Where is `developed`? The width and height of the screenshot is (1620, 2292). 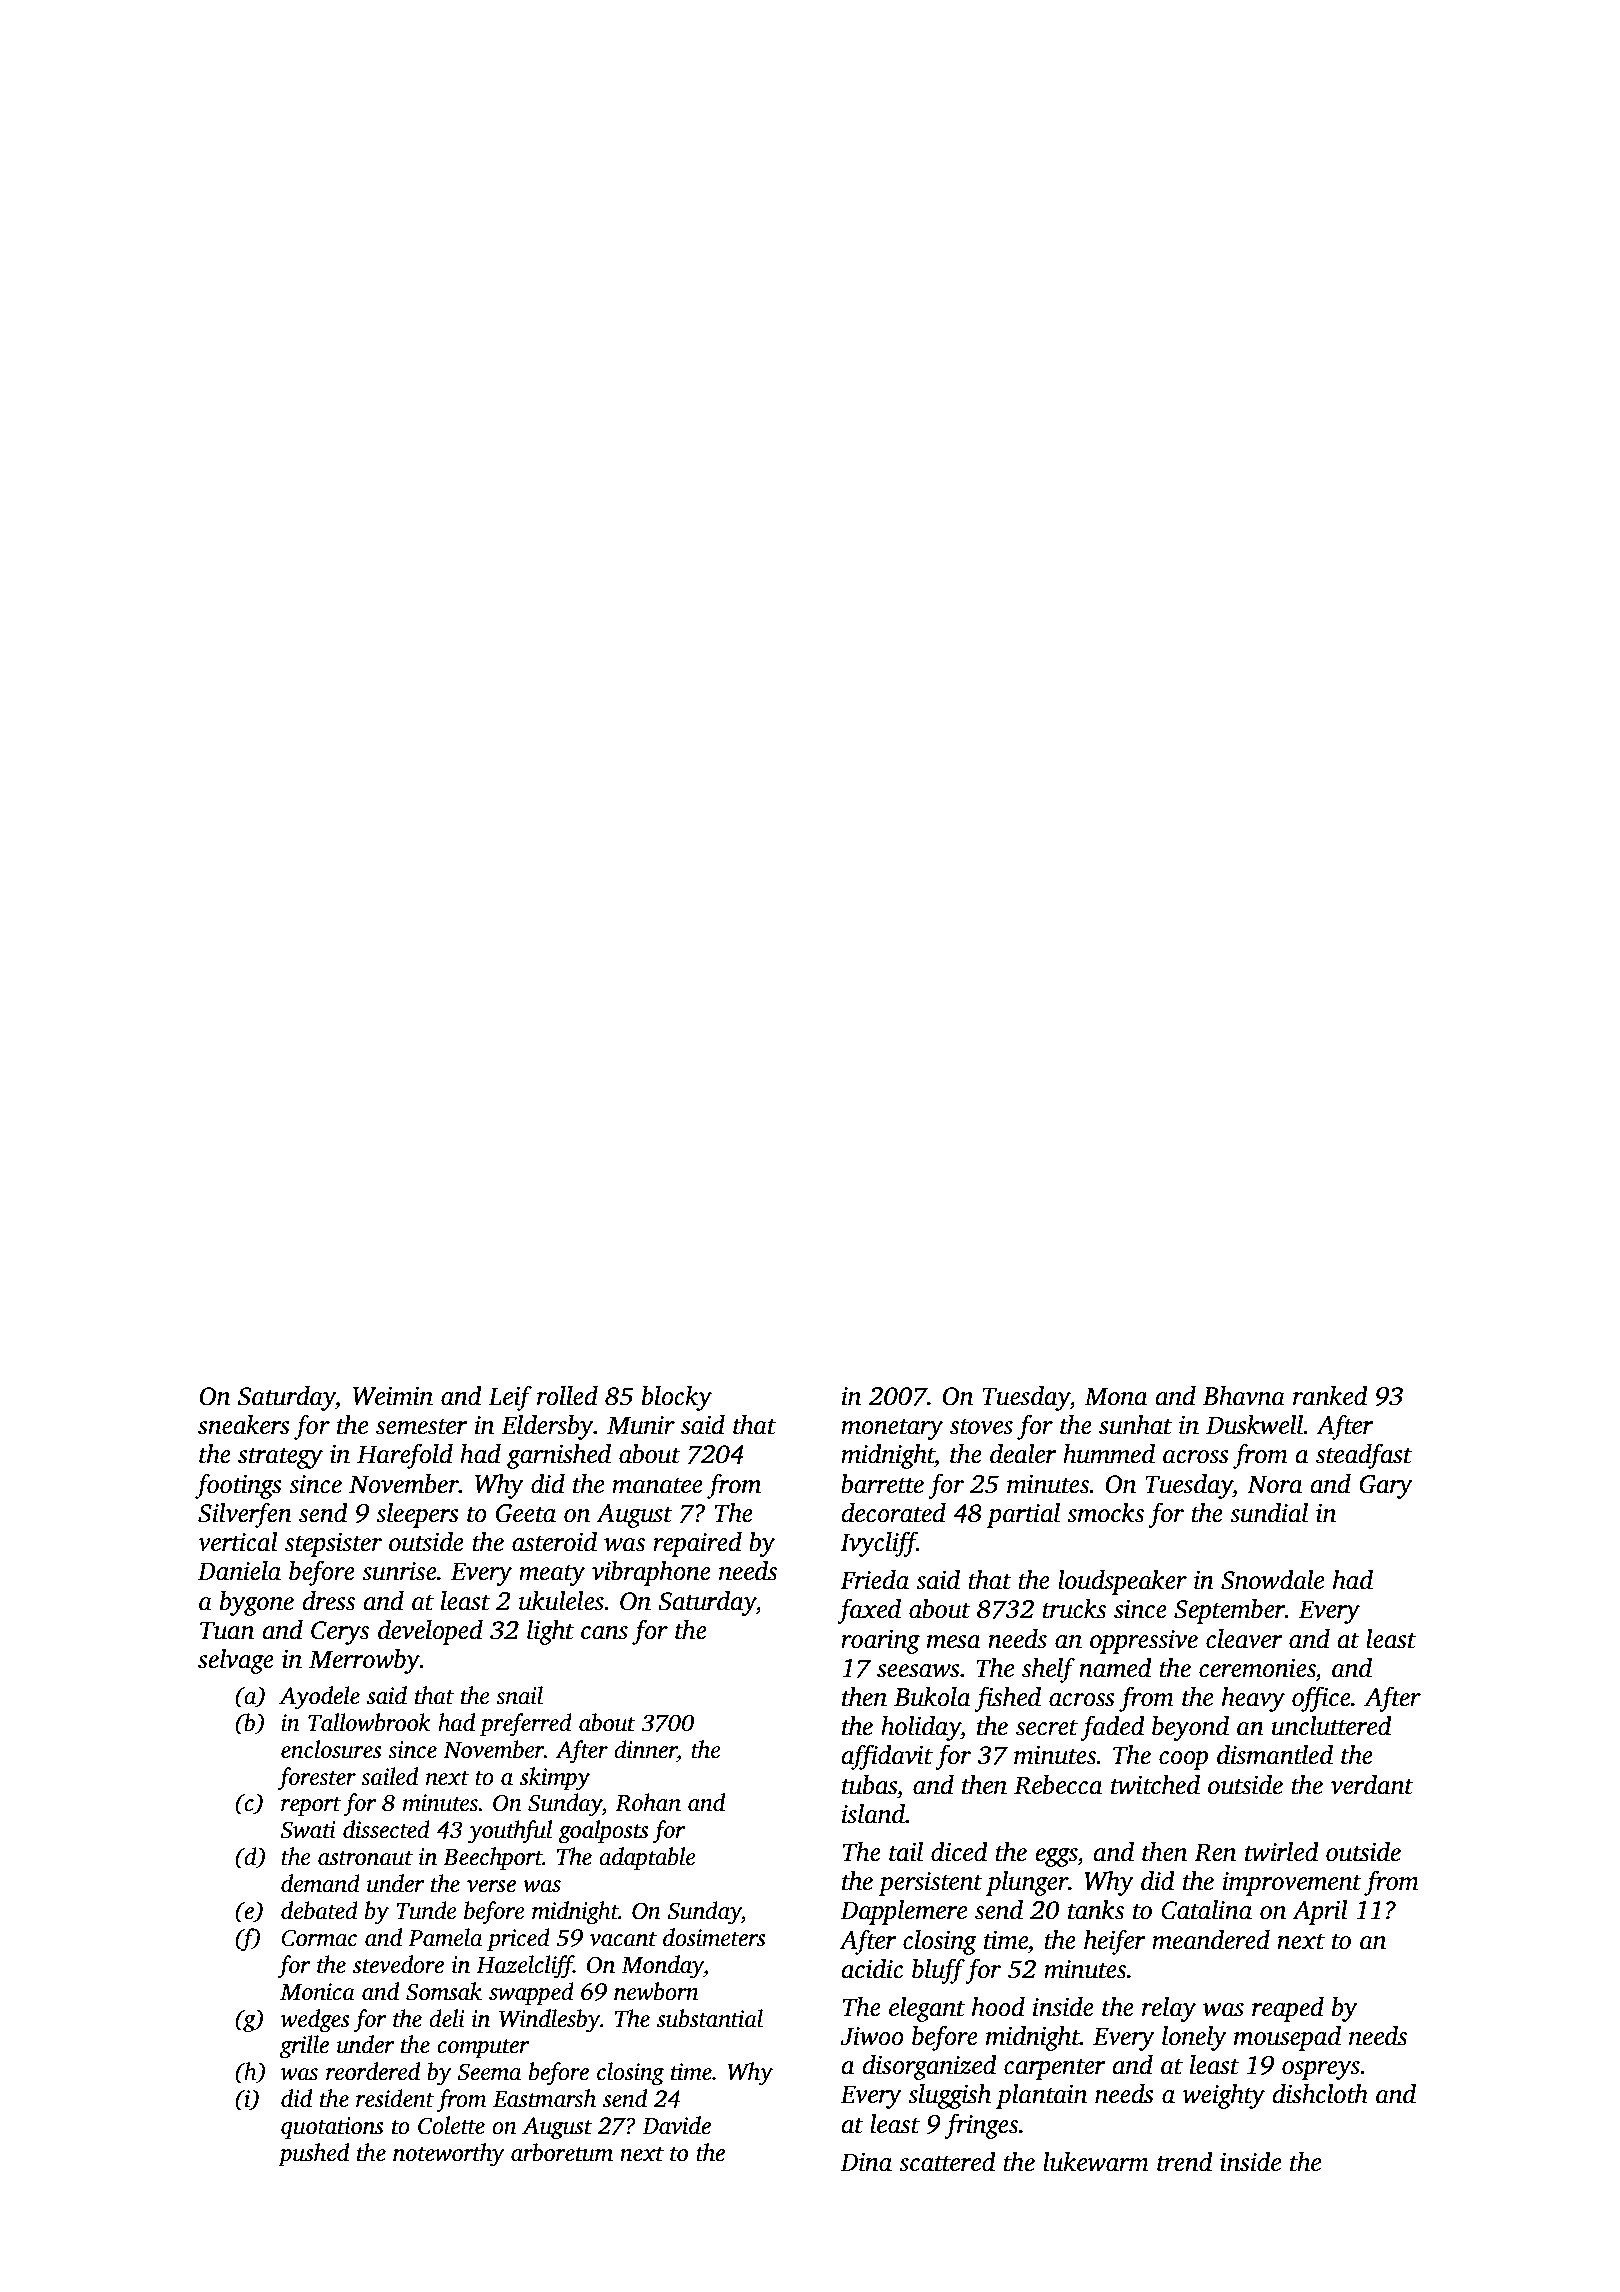 developed is located at coordinates (430, 1632).
